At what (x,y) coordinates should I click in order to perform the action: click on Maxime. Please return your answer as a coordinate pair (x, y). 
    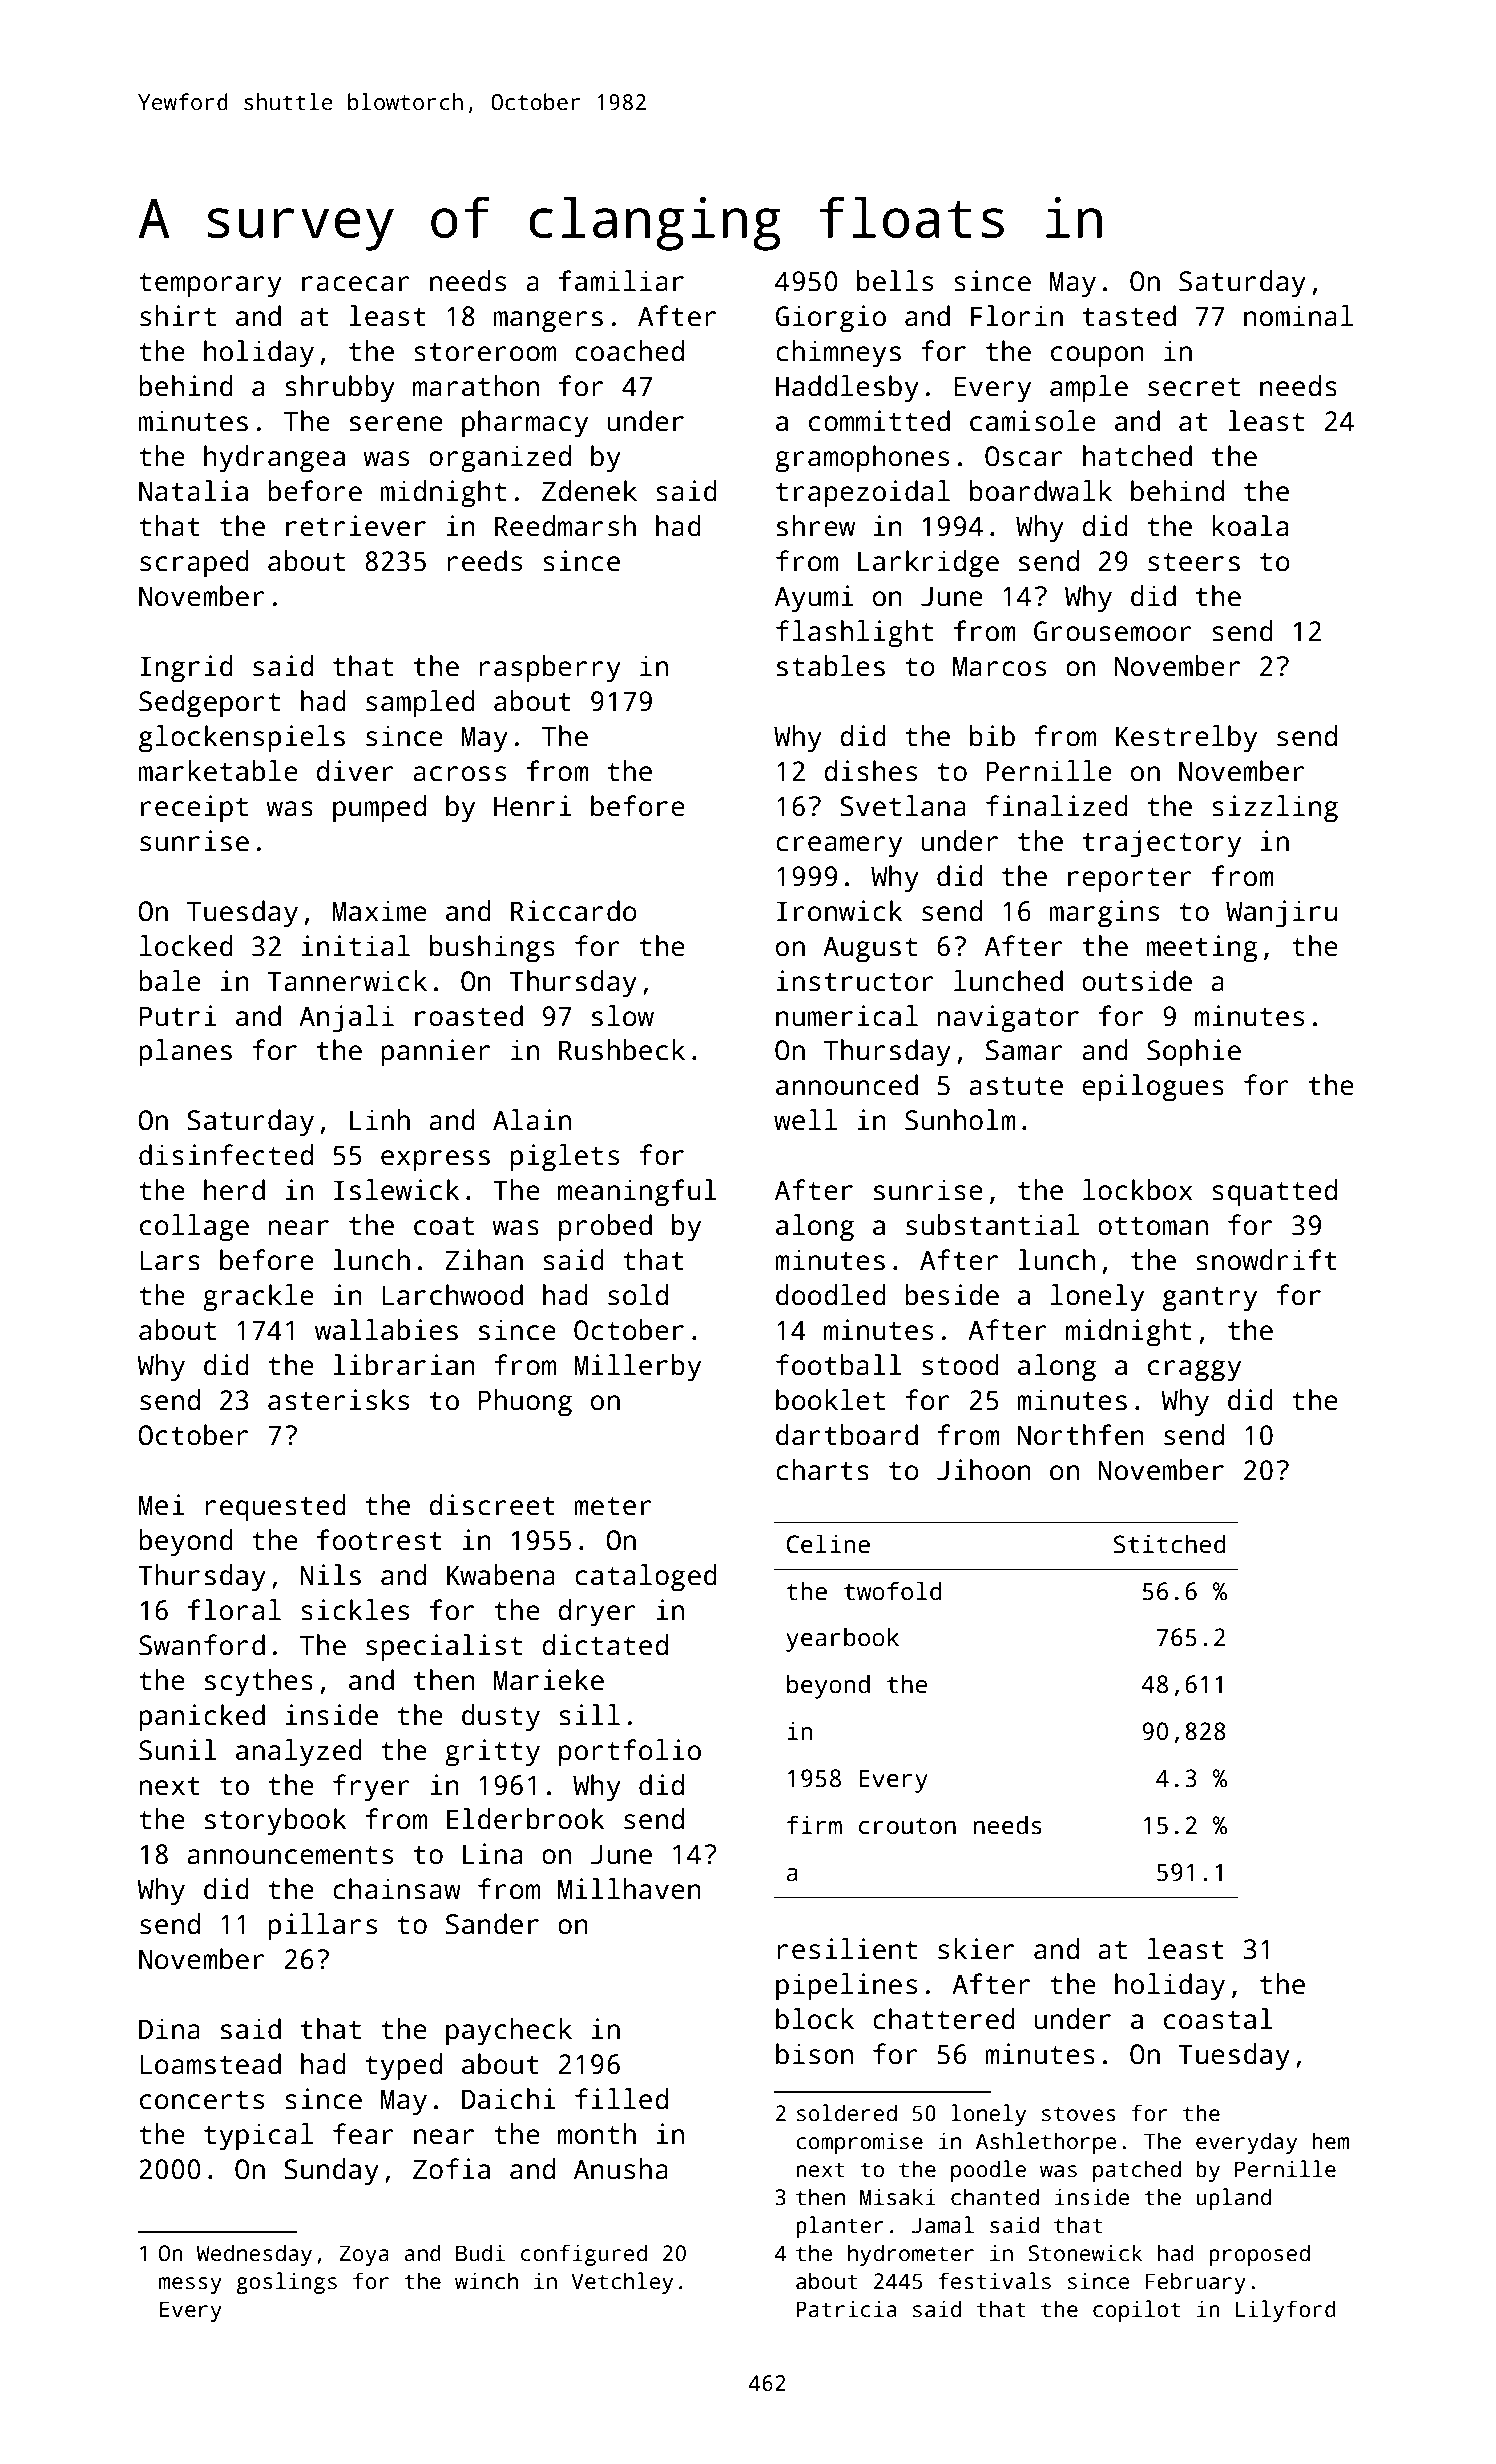
    Looking at the image, I should click on (379, 911).
